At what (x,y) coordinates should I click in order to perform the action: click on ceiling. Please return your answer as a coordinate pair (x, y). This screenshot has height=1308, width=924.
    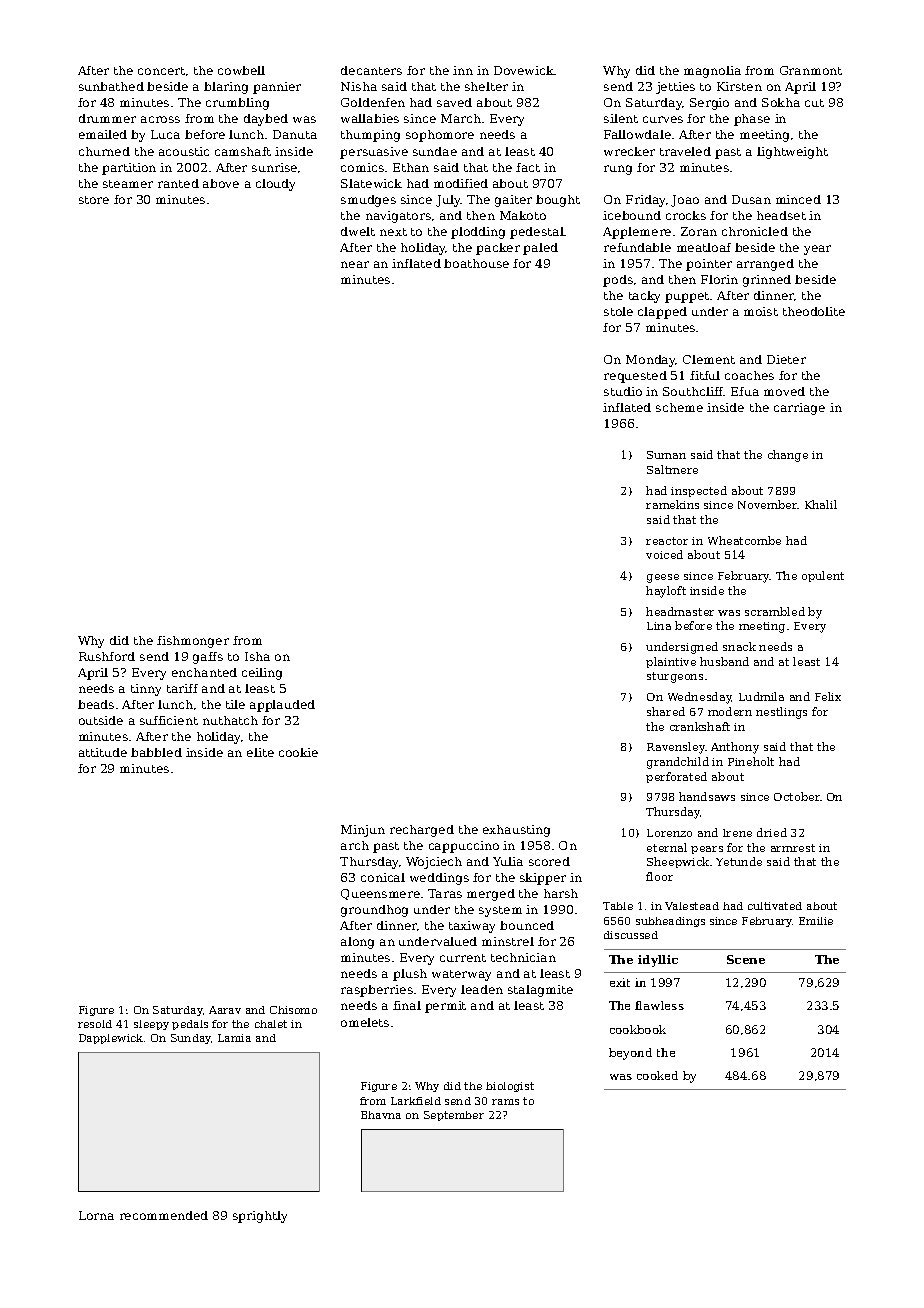
    Looking at the image, I should click on (262, 674).
